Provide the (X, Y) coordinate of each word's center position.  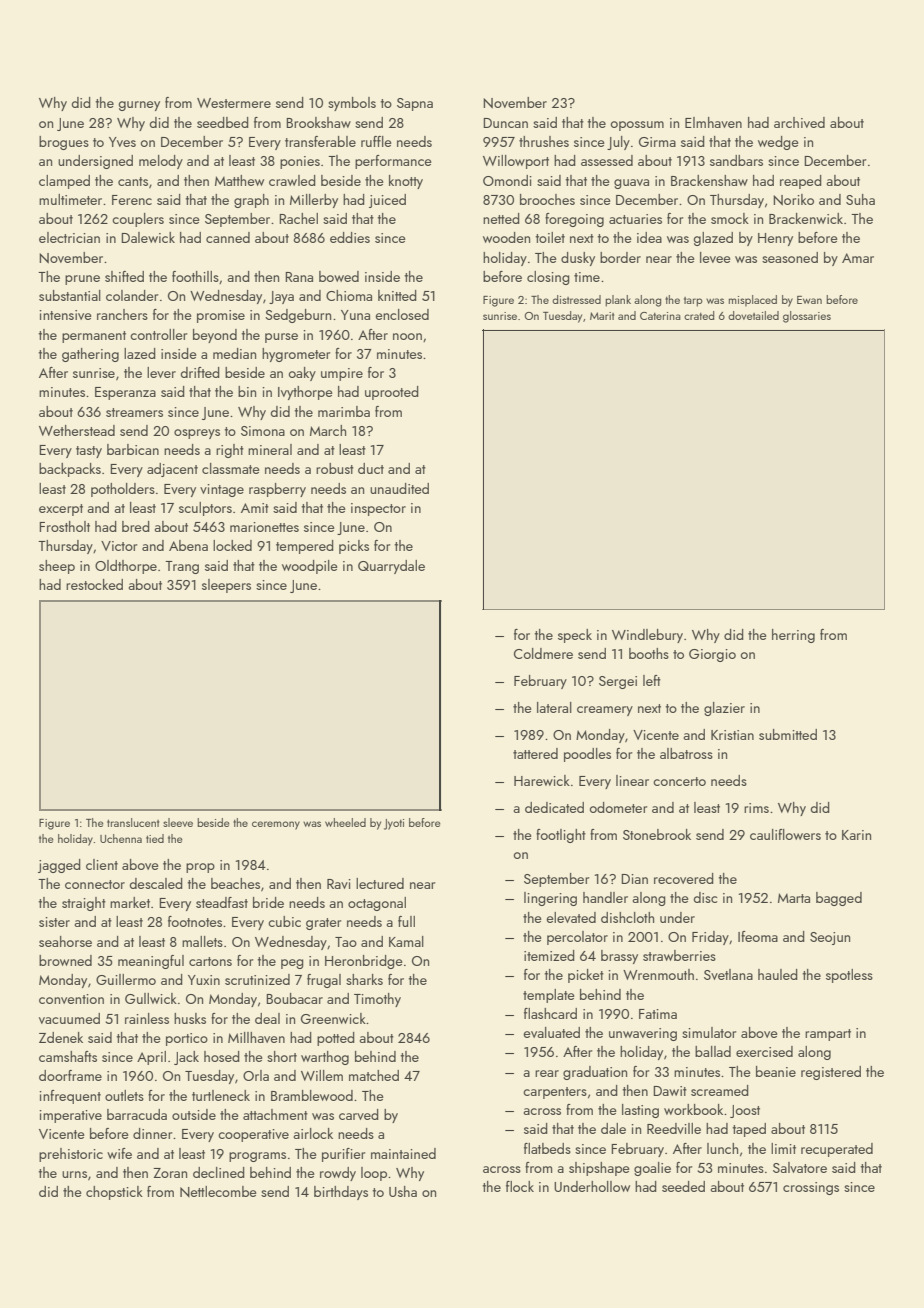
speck (575, 636)
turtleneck (221, 1095)
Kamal (406, 941)
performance (393, 162)
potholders (123, 490)
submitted (788, 734)
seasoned (790, 257)
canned (228, 237)
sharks (364, 979)
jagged (59, 866)
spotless (849, 976)
